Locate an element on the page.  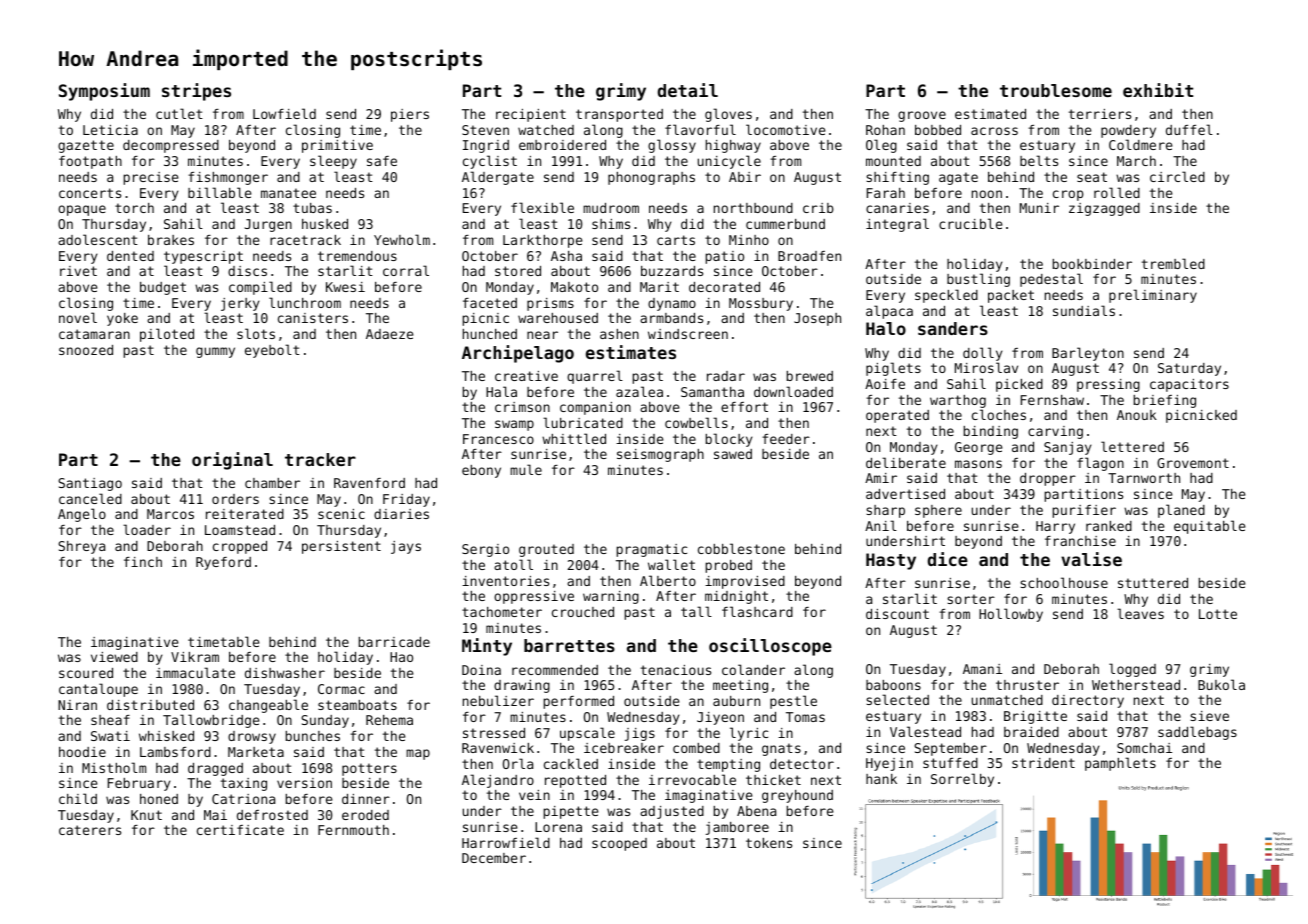
precise is located at coordinates (150, 178).
